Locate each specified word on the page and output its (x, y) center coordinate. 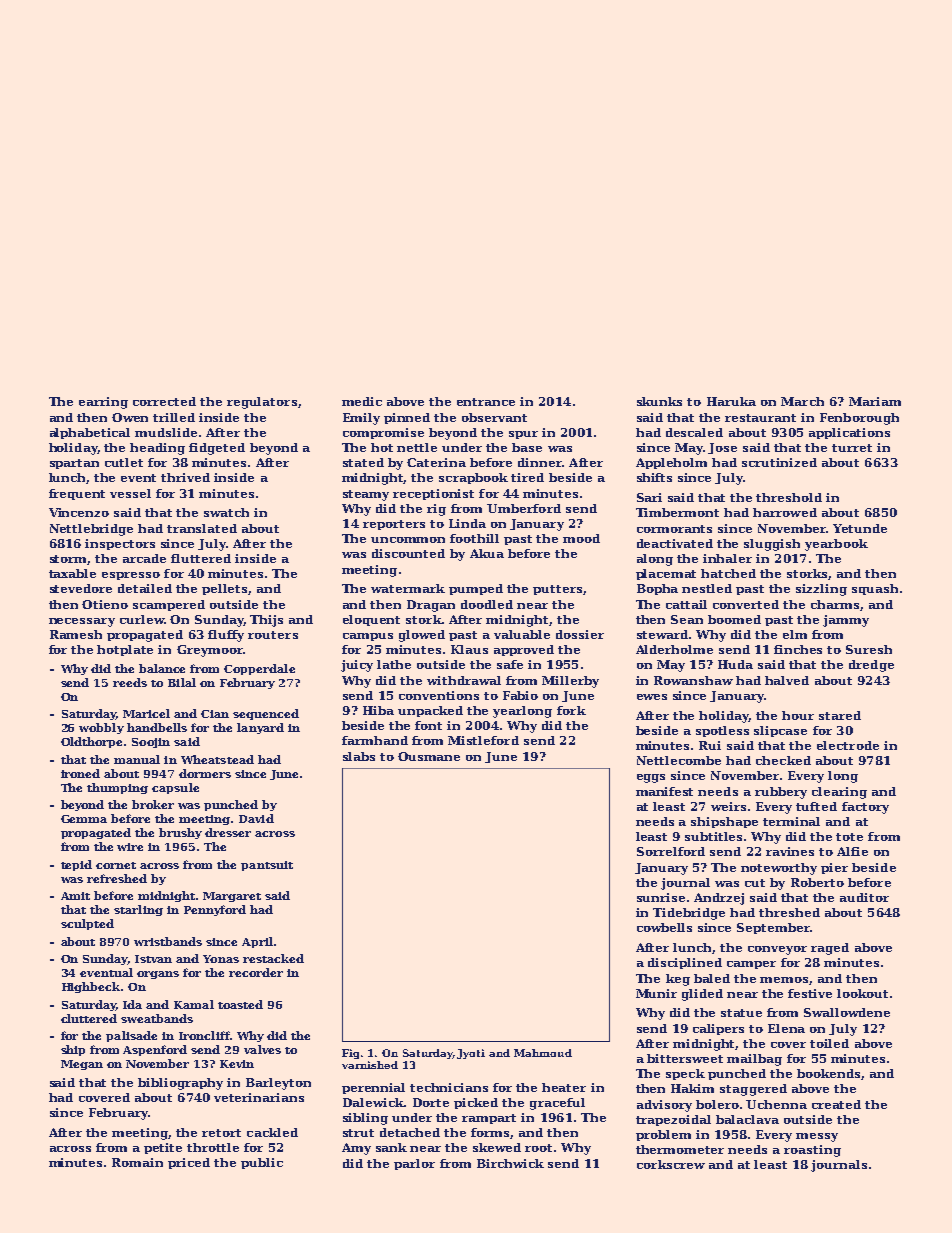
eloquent (371, 620)
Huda (735, 664)
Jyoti (471, 1054)
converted (746, 604)
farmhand (375, 740)
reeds (130, 682)
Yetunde (860, 528)
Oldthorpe (91, 742)
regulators (262, 403)
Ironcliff (204, 1035)
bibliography (180, 1084)
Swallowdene (847, 1012)
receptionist (433, 494)
